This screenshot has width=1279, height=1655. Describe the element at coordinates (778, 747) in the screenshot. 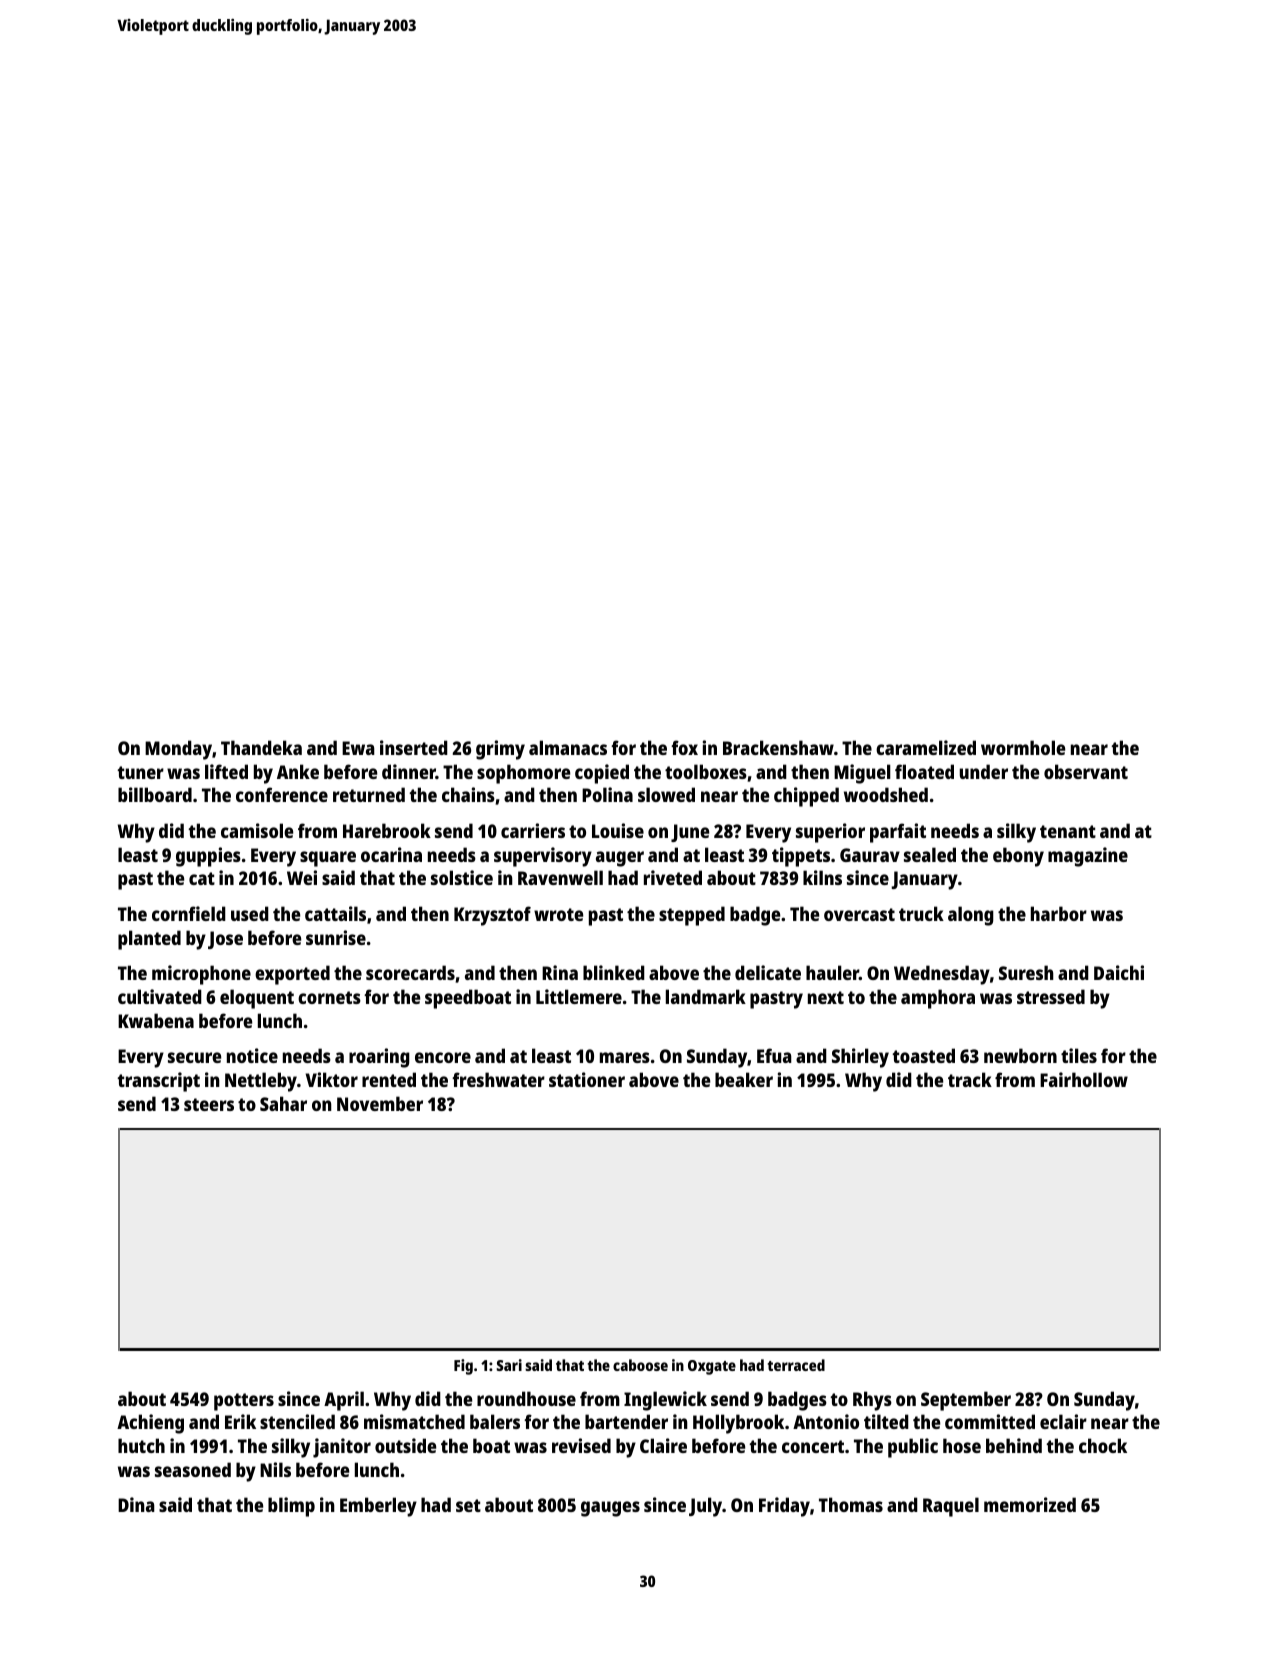

I see `Brackenshaw` at that location.
